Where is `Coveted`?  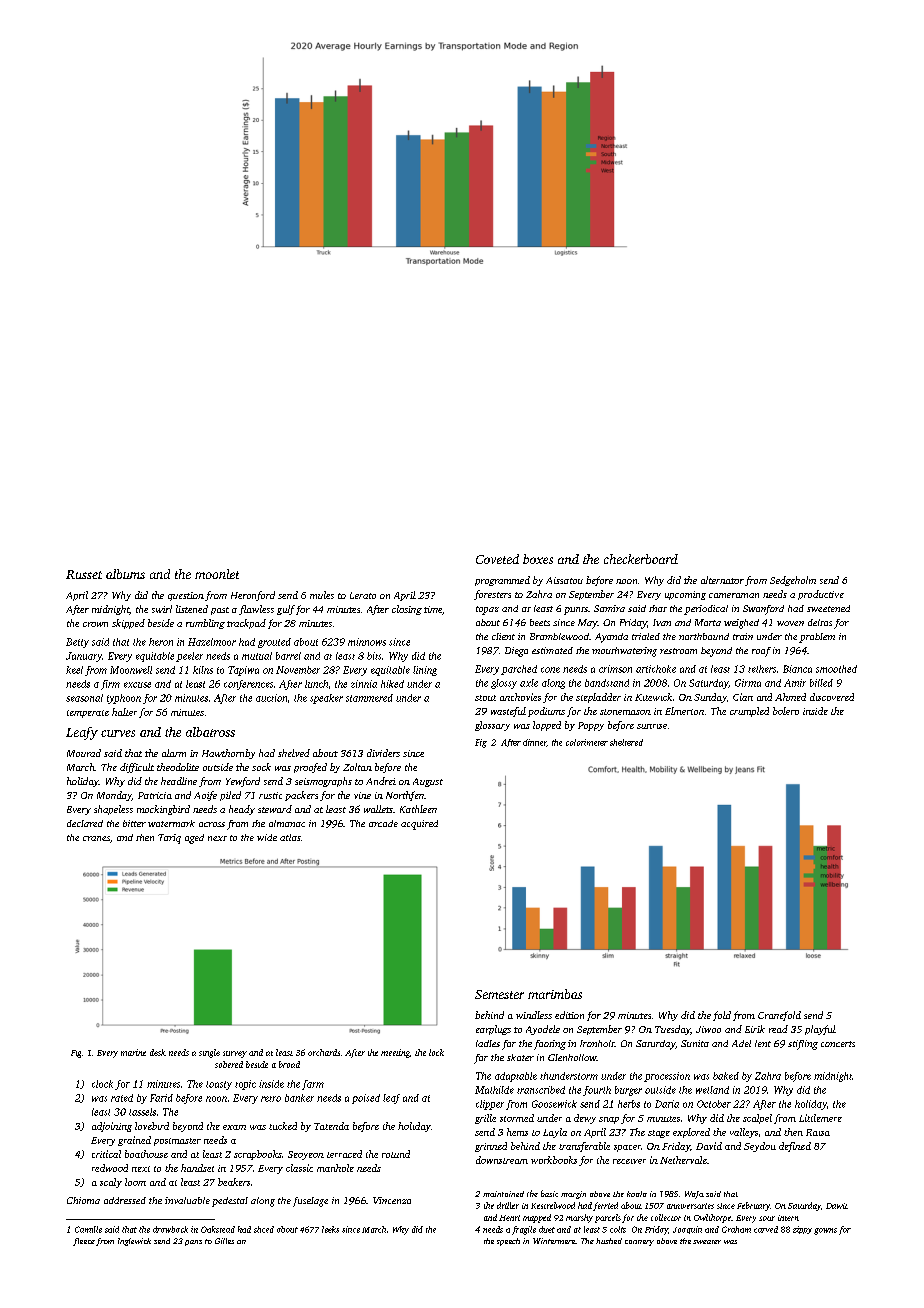 Coveted is located at coordinates (497, 559).
